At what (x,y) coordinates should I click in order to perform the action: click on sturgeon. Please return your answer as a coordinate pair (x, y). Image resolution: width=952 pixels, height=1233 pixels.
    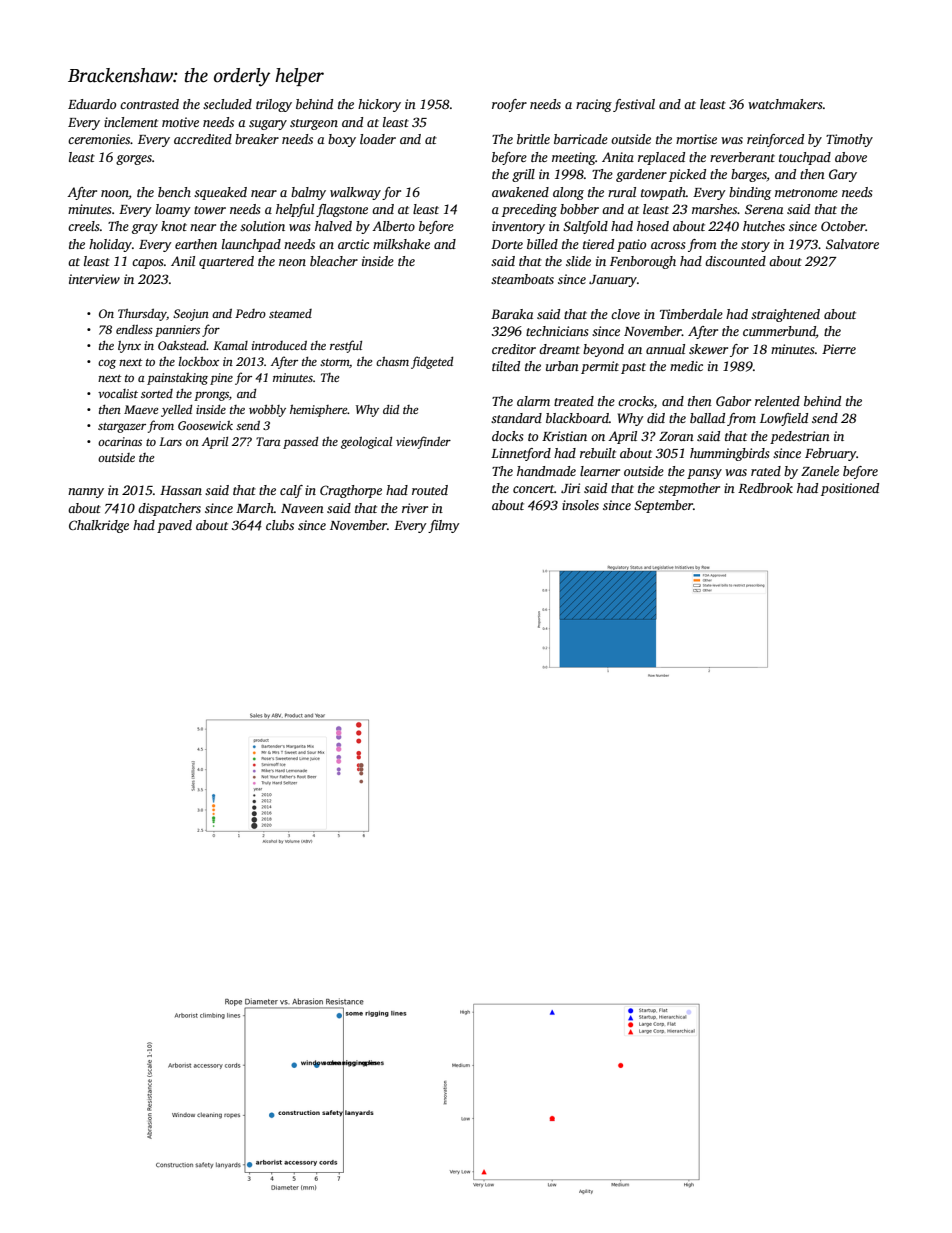
    Looking at the image, I should click on (314, 124).
